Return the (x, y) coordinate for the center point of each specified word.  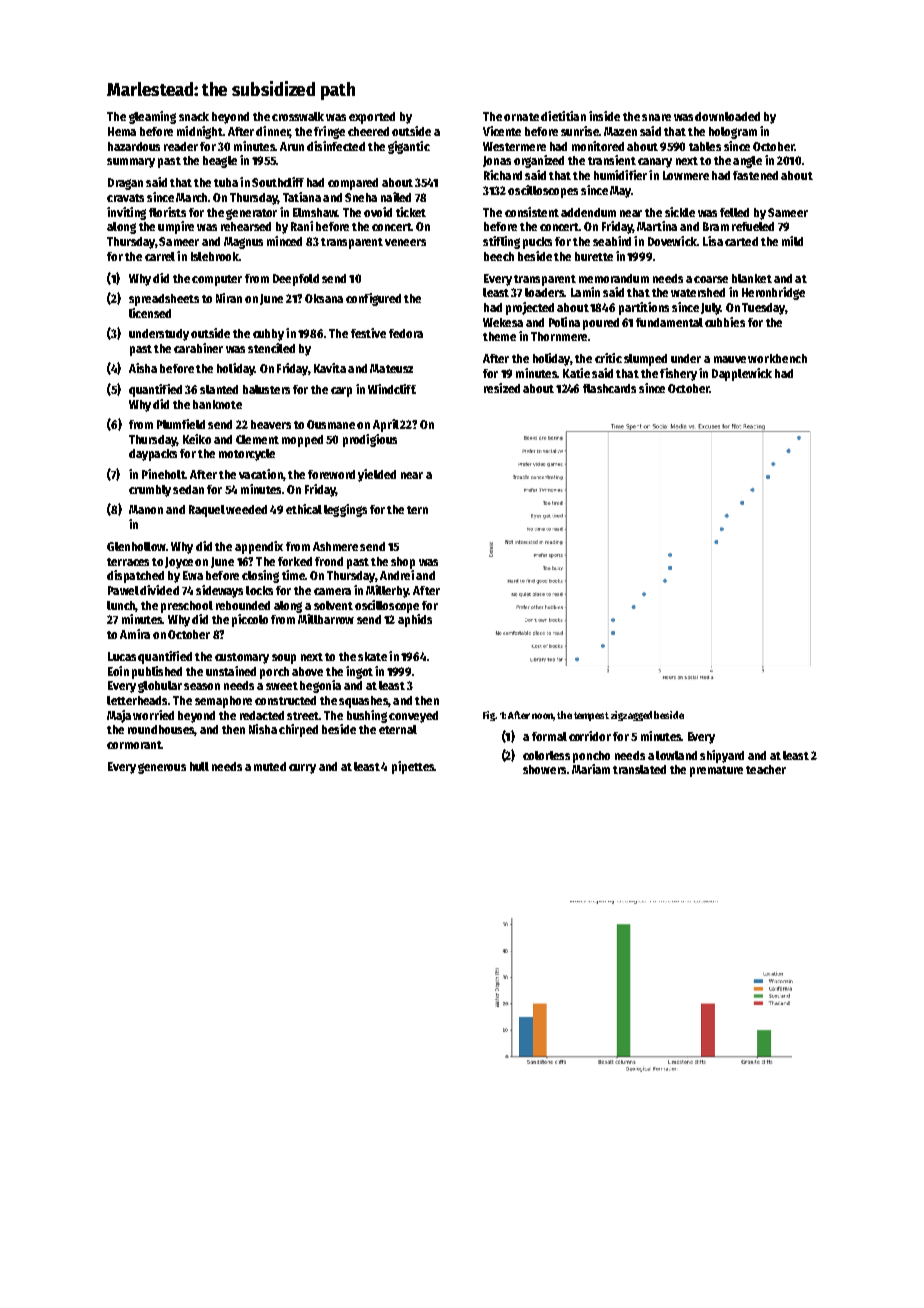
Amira (135, 634)
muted (270, 766)
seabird (612, 241)
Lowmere (686, 175)
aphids (415, 620)
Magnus (243, 243)
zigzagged (631, 716)
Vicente (502, 131)
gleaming (152, 117)
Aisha (143, 368)
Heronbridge (773, 293)
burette (594, 256)
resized (502, 388)
